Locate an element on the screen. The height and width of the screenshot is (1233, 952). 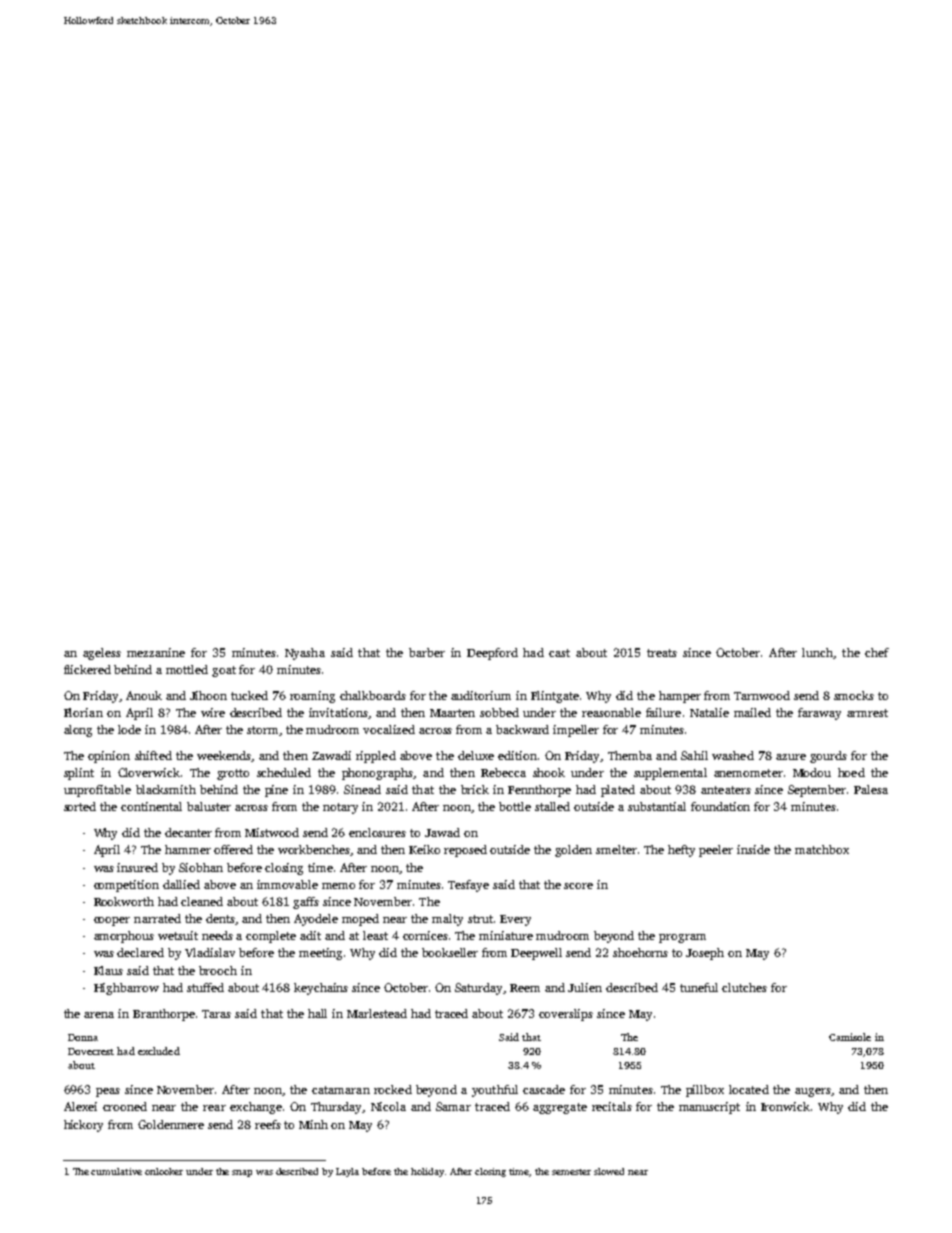
cornices is located at coordinates (425, 935).
